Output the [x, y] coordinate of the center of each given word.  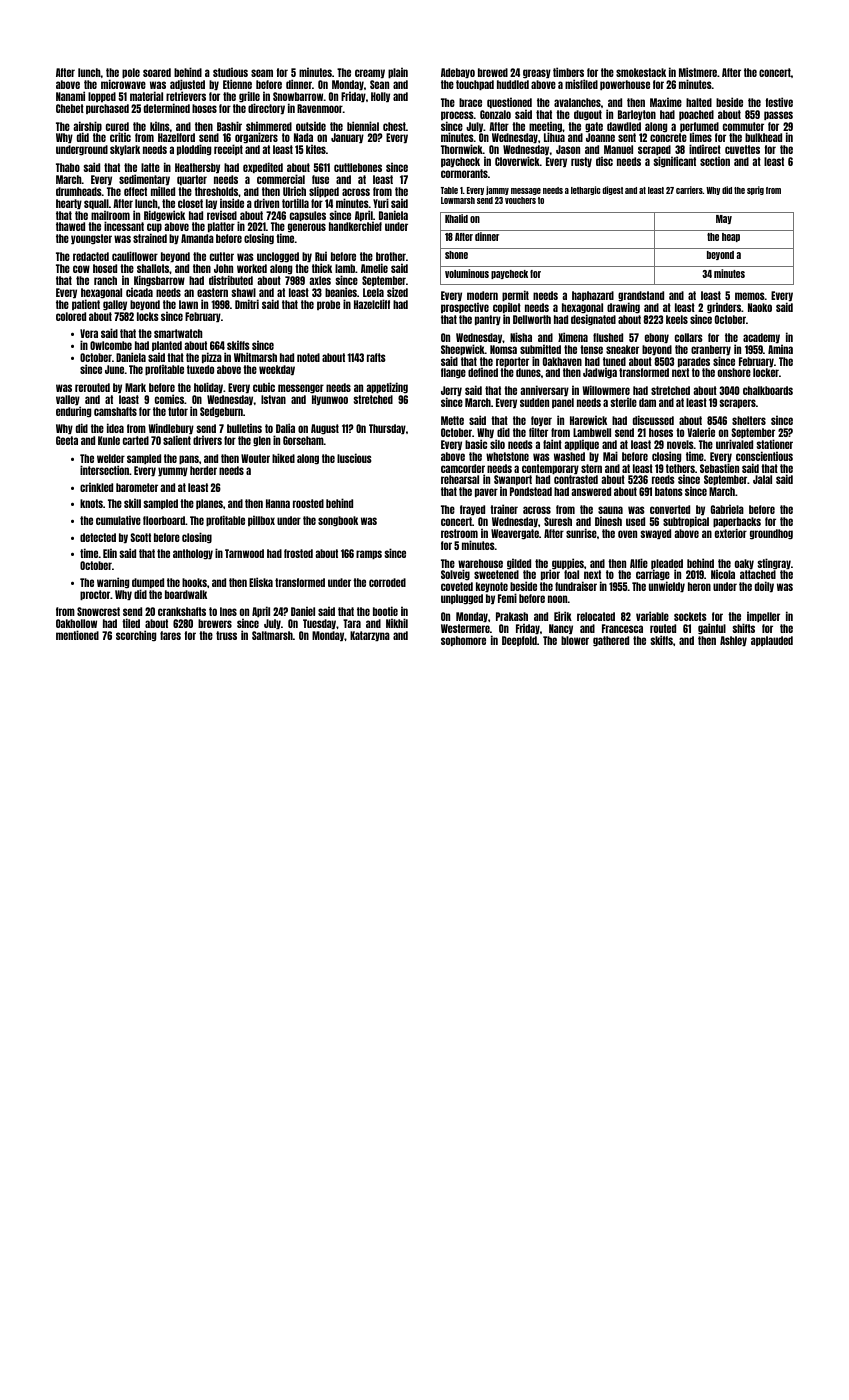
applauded [772, 641]
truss [226, 635]
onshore [734, 372]
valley [68, 400]
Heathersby [197, 168]
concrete [668, 137]
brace [470, 102]
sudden [534, 402]
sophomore [463, 641]
